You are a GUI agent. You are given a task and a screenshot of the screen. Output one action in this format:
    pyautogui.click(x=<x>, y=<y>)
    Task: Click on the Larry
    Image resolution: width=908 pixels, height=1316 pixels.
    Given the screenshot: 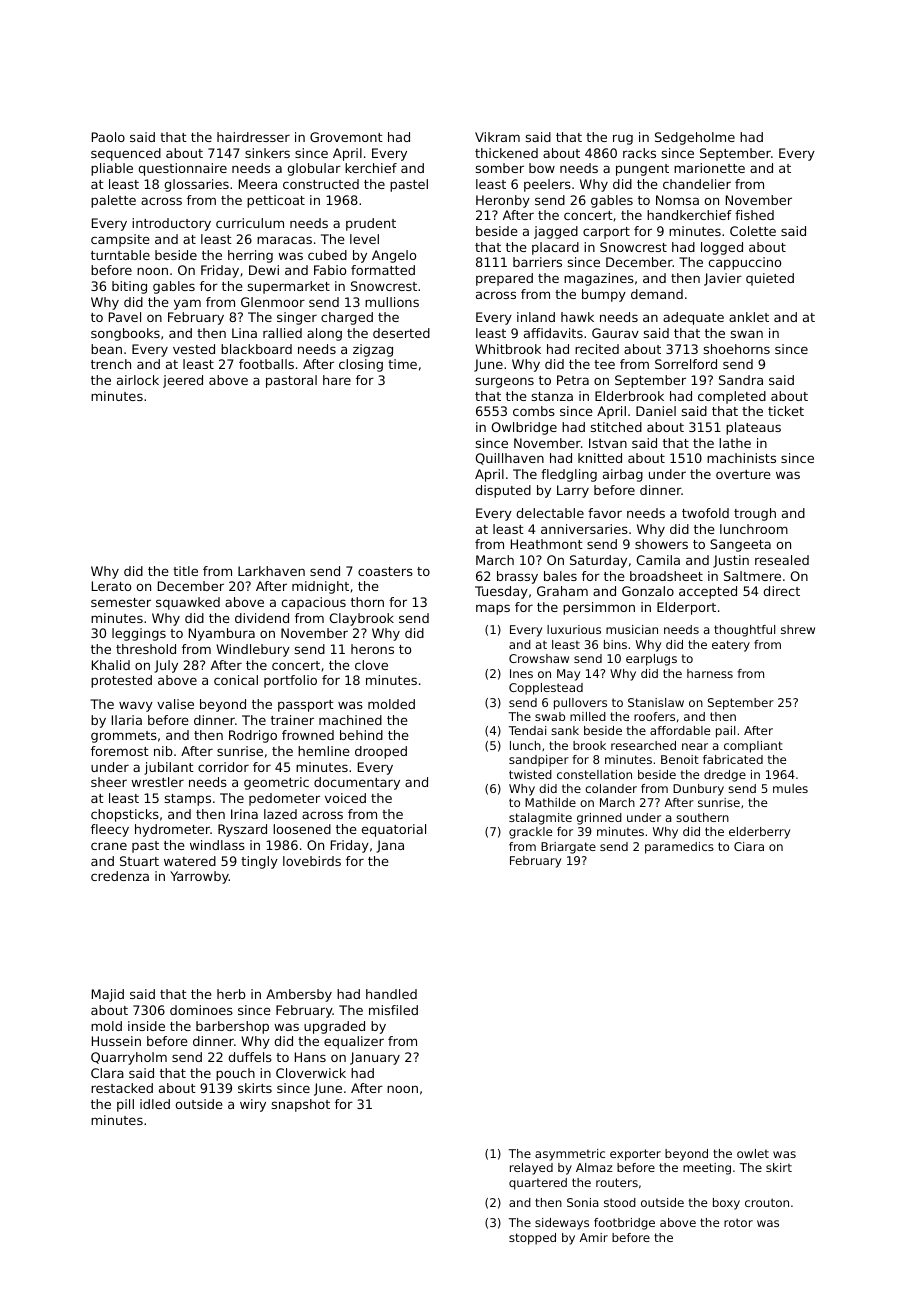 What is the action you would take?
    pyautogui.click(x=573, y=491)
